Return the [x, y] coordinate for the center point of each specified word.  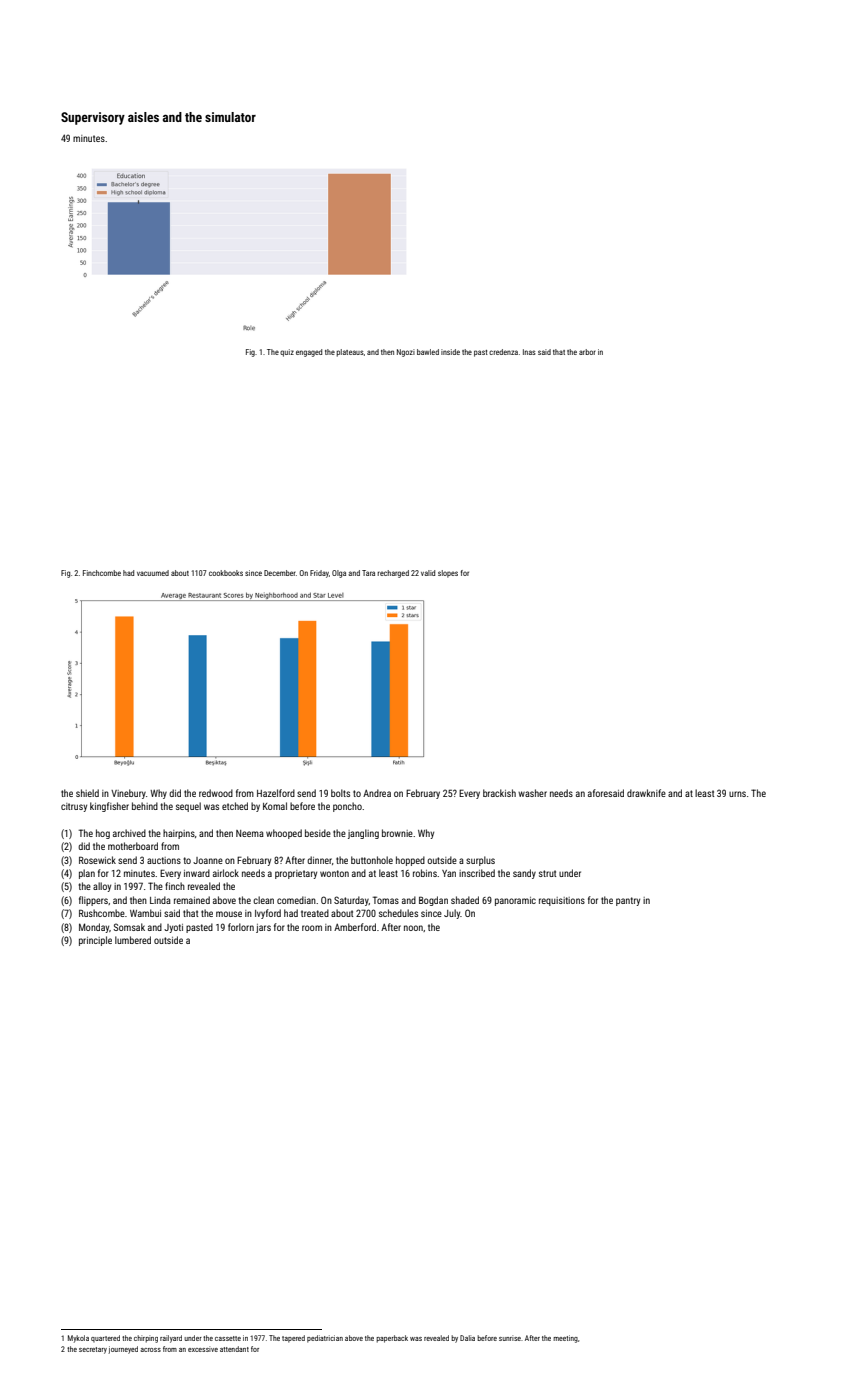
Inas [529, 352]
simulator [230, 117]
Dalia [467, 1338]
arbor [587, 352]
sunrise [510, 1338]
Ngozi [406, 353]
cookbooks [226, 573]
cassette [228, 1338]
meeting [565, 1339]
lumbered [133, 940]
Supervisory [93, 118]
